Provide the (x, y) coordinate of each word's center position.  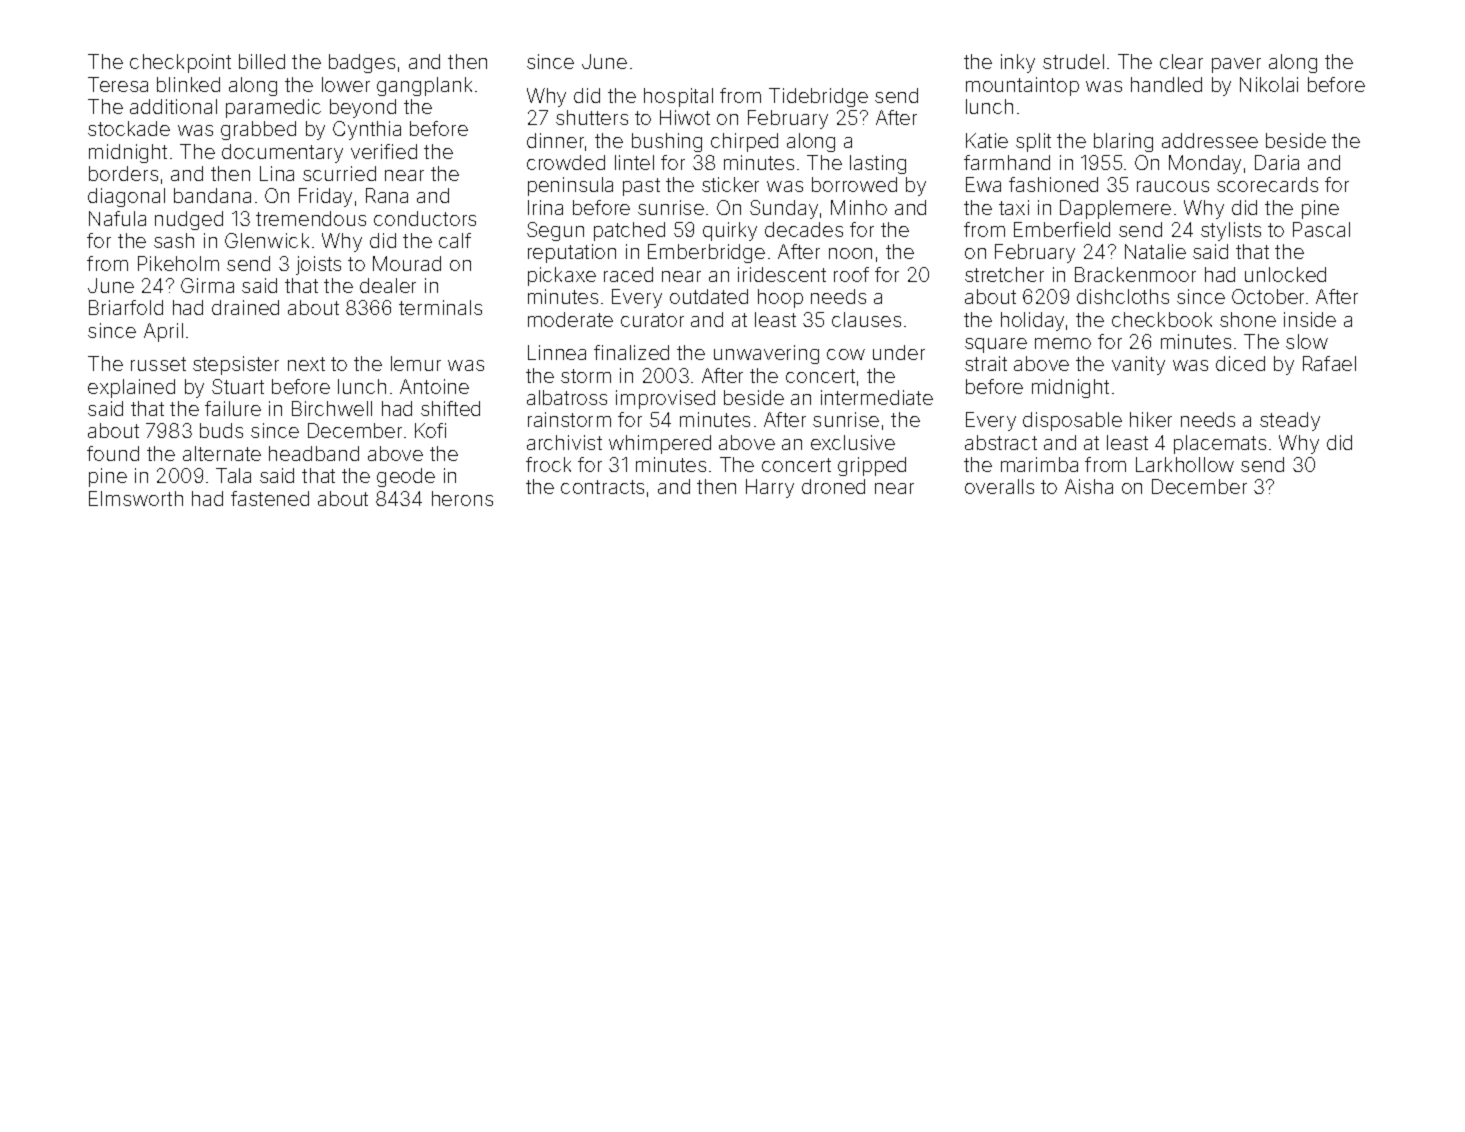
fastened (270, 498)
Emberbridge (706, 253)
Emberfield (1062, 229)
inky (1018, 63)
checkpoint (180, 63)
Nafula (117, 218)
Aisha (1089, 486)
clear (1181, 61)
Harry (770, 488)
